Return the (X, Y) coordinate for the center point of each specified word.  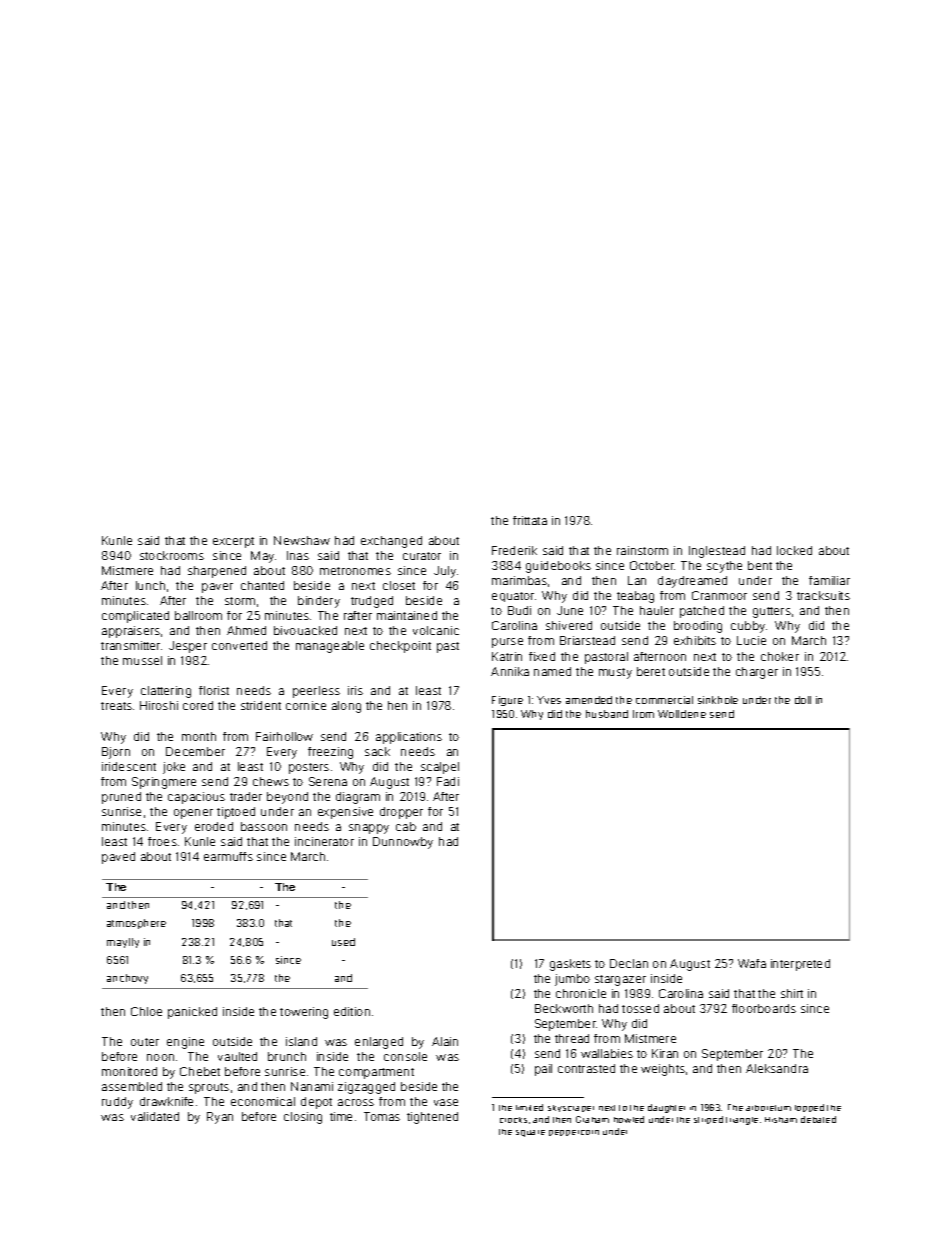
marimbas (519, 580)
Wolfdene (682, 714)
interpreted (800, 965)
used (343, 942)
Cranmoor (719, 595)
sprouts (209, 1088)
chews (271, 781)
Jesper (188, 647)
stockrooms (172, 555)
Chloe (146, 1011)
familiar (829, 580)
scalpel (440, 768)
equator (513, 597)
